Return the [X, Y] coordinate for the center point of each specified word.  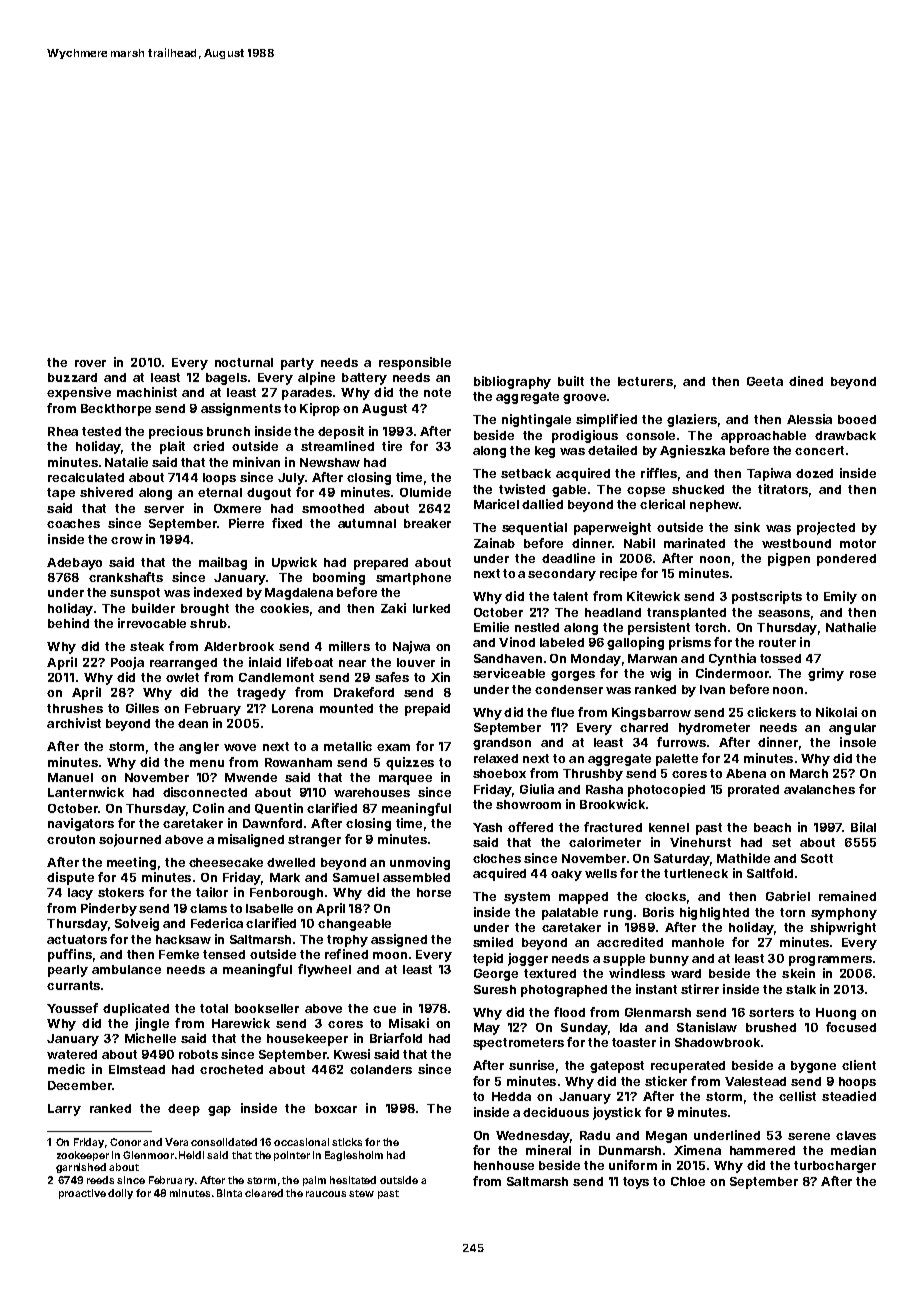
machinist [147, 392]
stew [361, 1193]
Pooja [127, 663]
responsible [415, 363]
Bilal [863, 827]
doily [120, 1194]
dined [806, 381]
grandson [502, 744]
